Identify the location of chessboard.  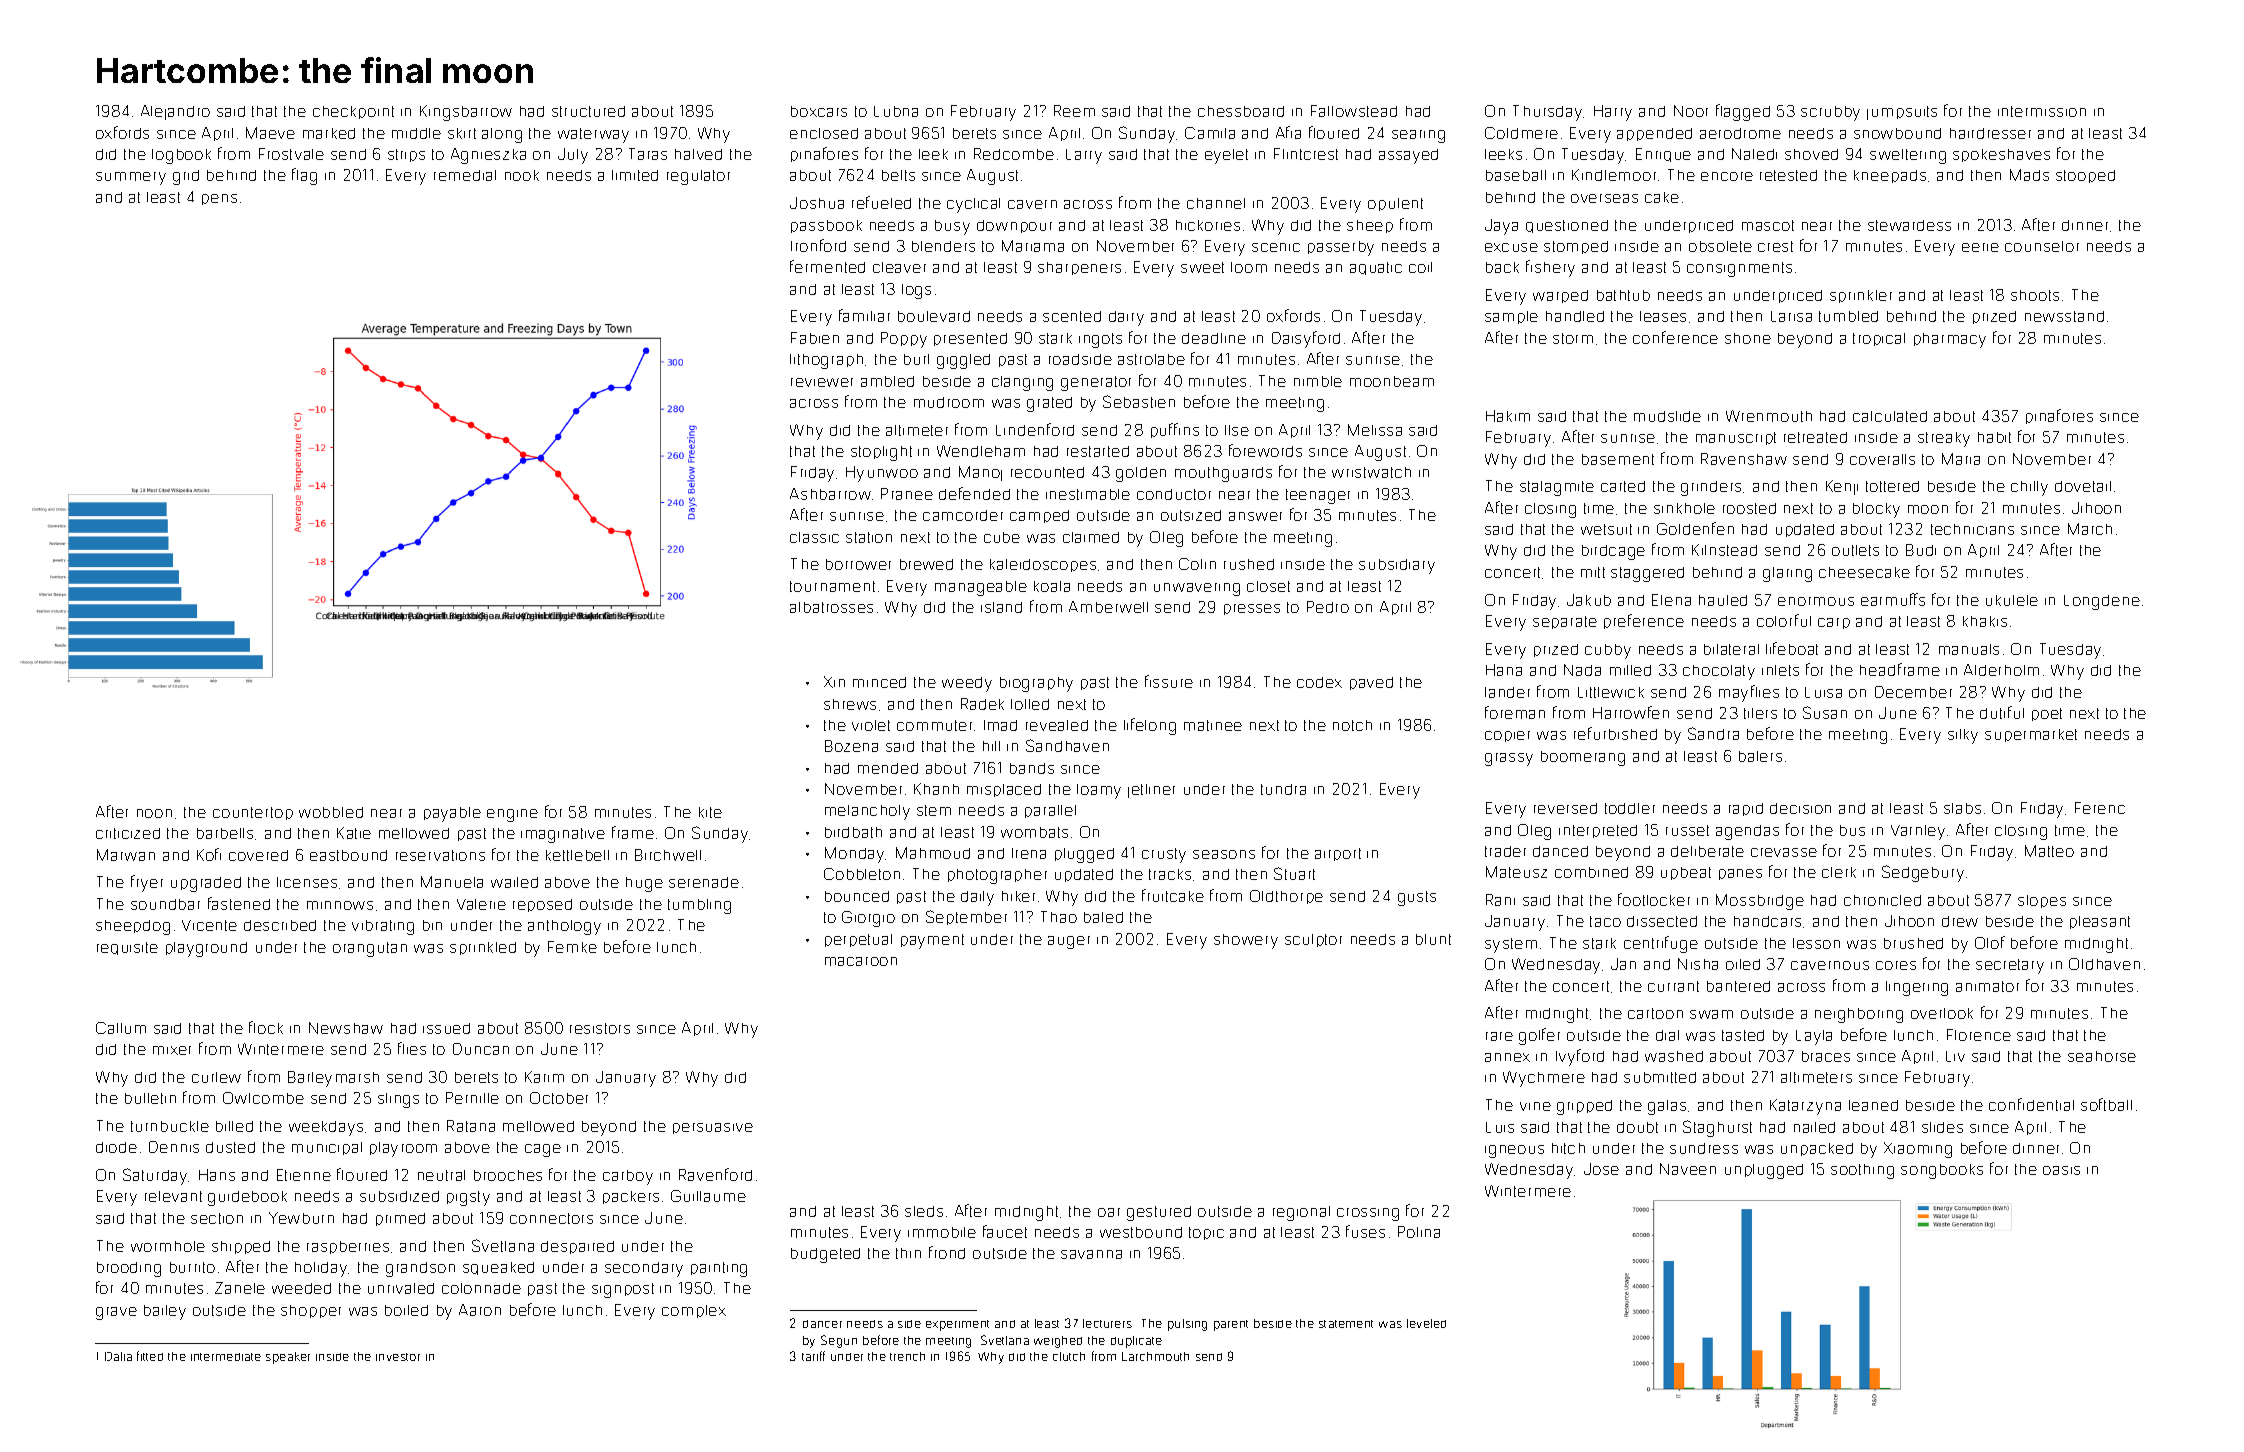
(1241, 111).
